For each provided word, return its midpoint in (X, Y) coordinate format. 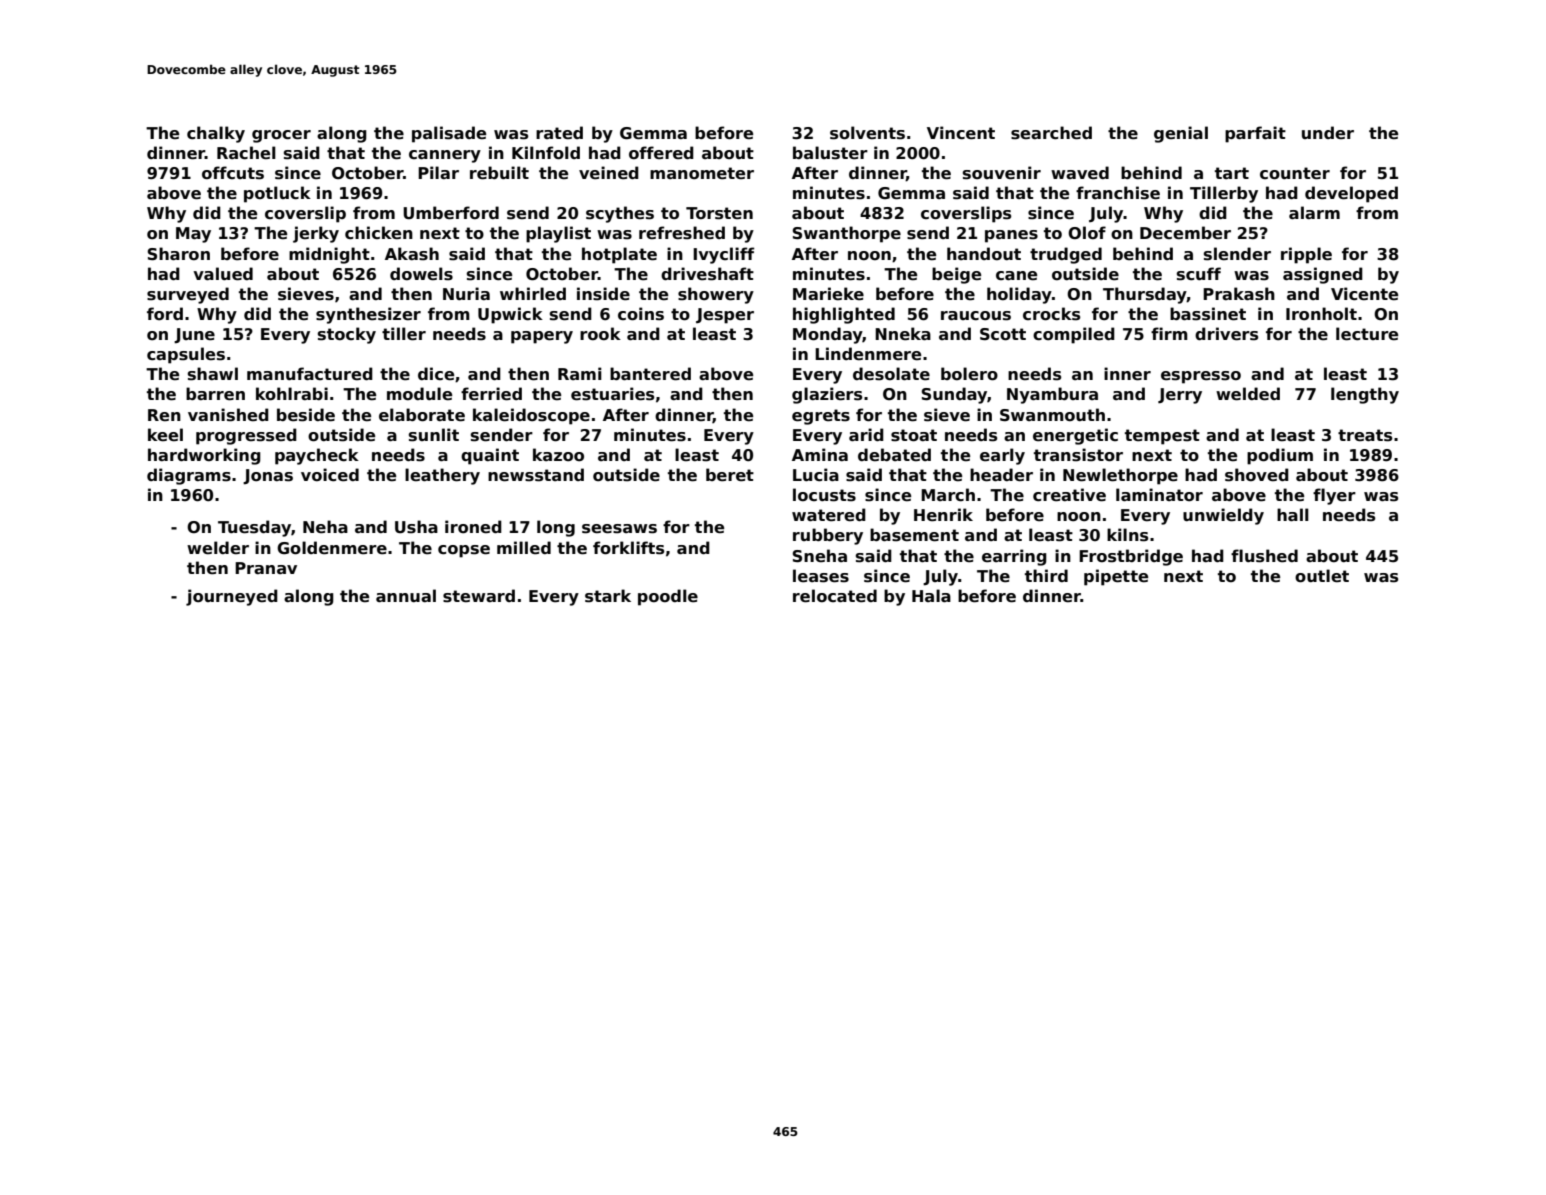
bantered (650, 374)
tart (1232, 173)
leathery (442, 476)
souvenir (1002, 173)
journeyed (232, 597)
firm (1169, 333)
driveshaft (707, 274)
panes (1011, 236)
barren (215, 394)
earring (1014, 557)
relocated (835, 596)
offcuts (233, 173)
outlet (1322, 576)
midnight (329, 255)
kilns (1127, 535)
